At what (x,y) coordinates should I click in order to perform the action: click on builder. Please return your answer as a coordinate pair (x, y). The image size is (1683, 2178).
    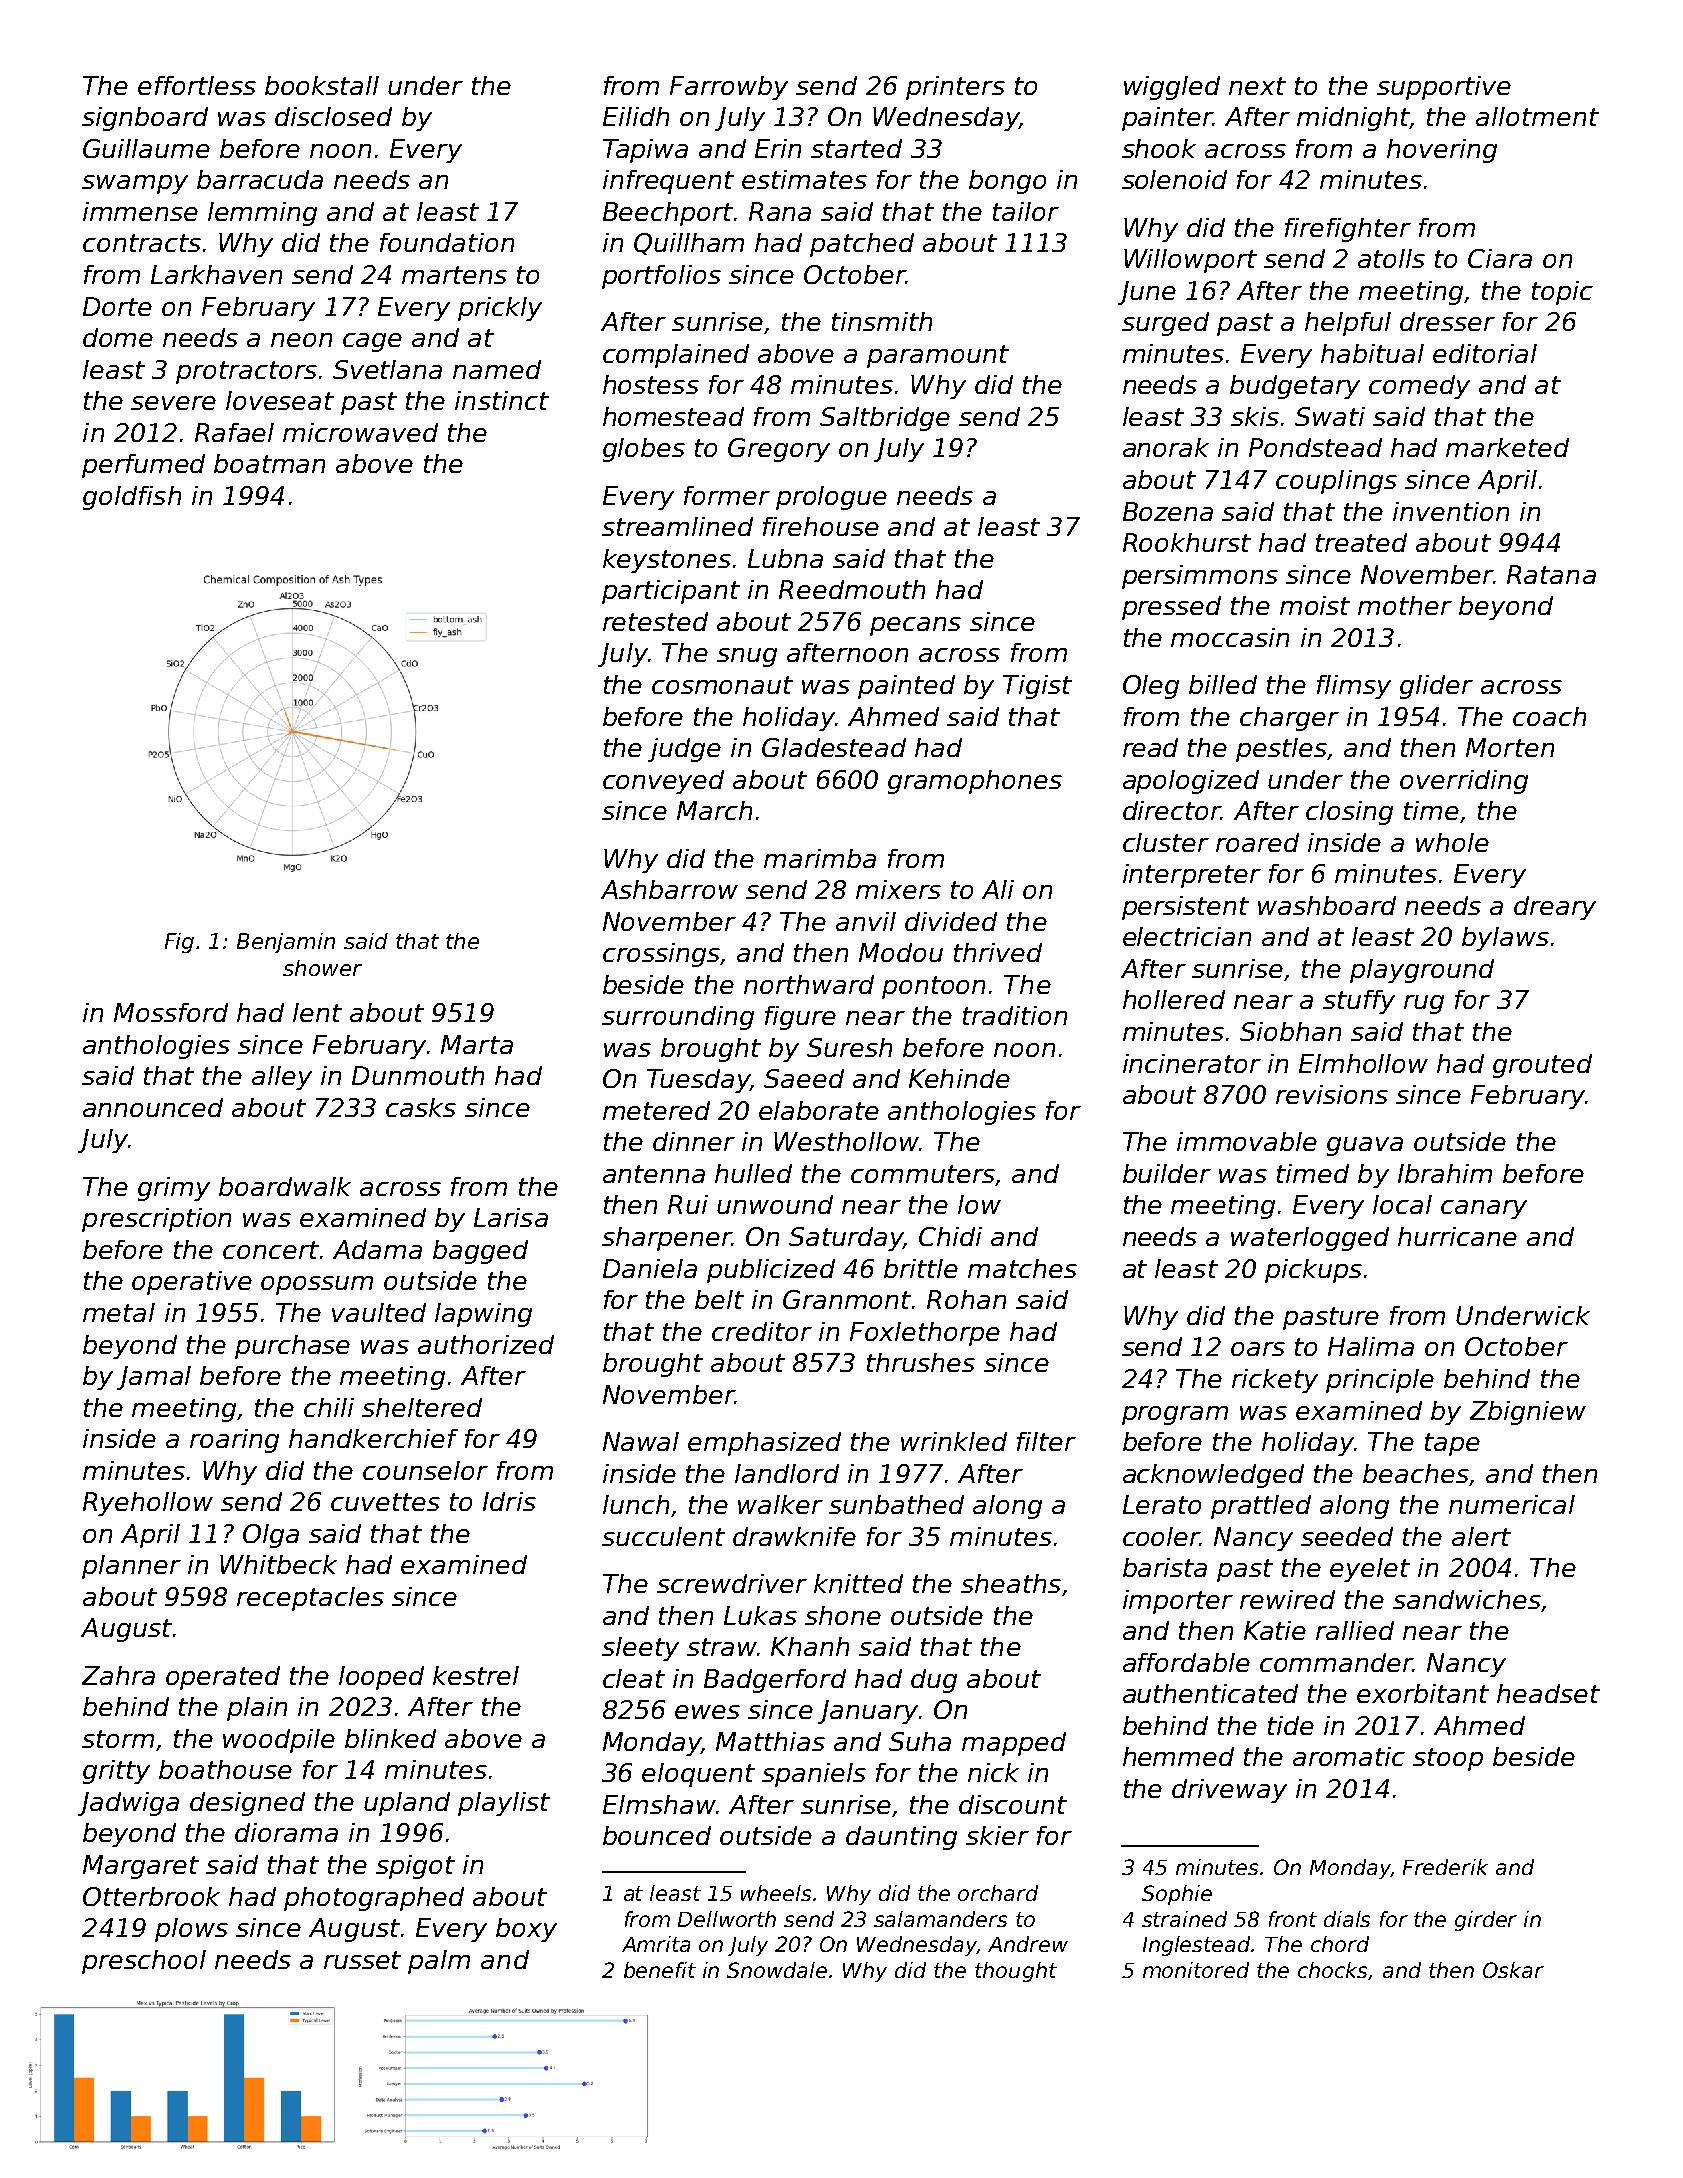
    Looking at the image, I should click on (1167, 1173).
